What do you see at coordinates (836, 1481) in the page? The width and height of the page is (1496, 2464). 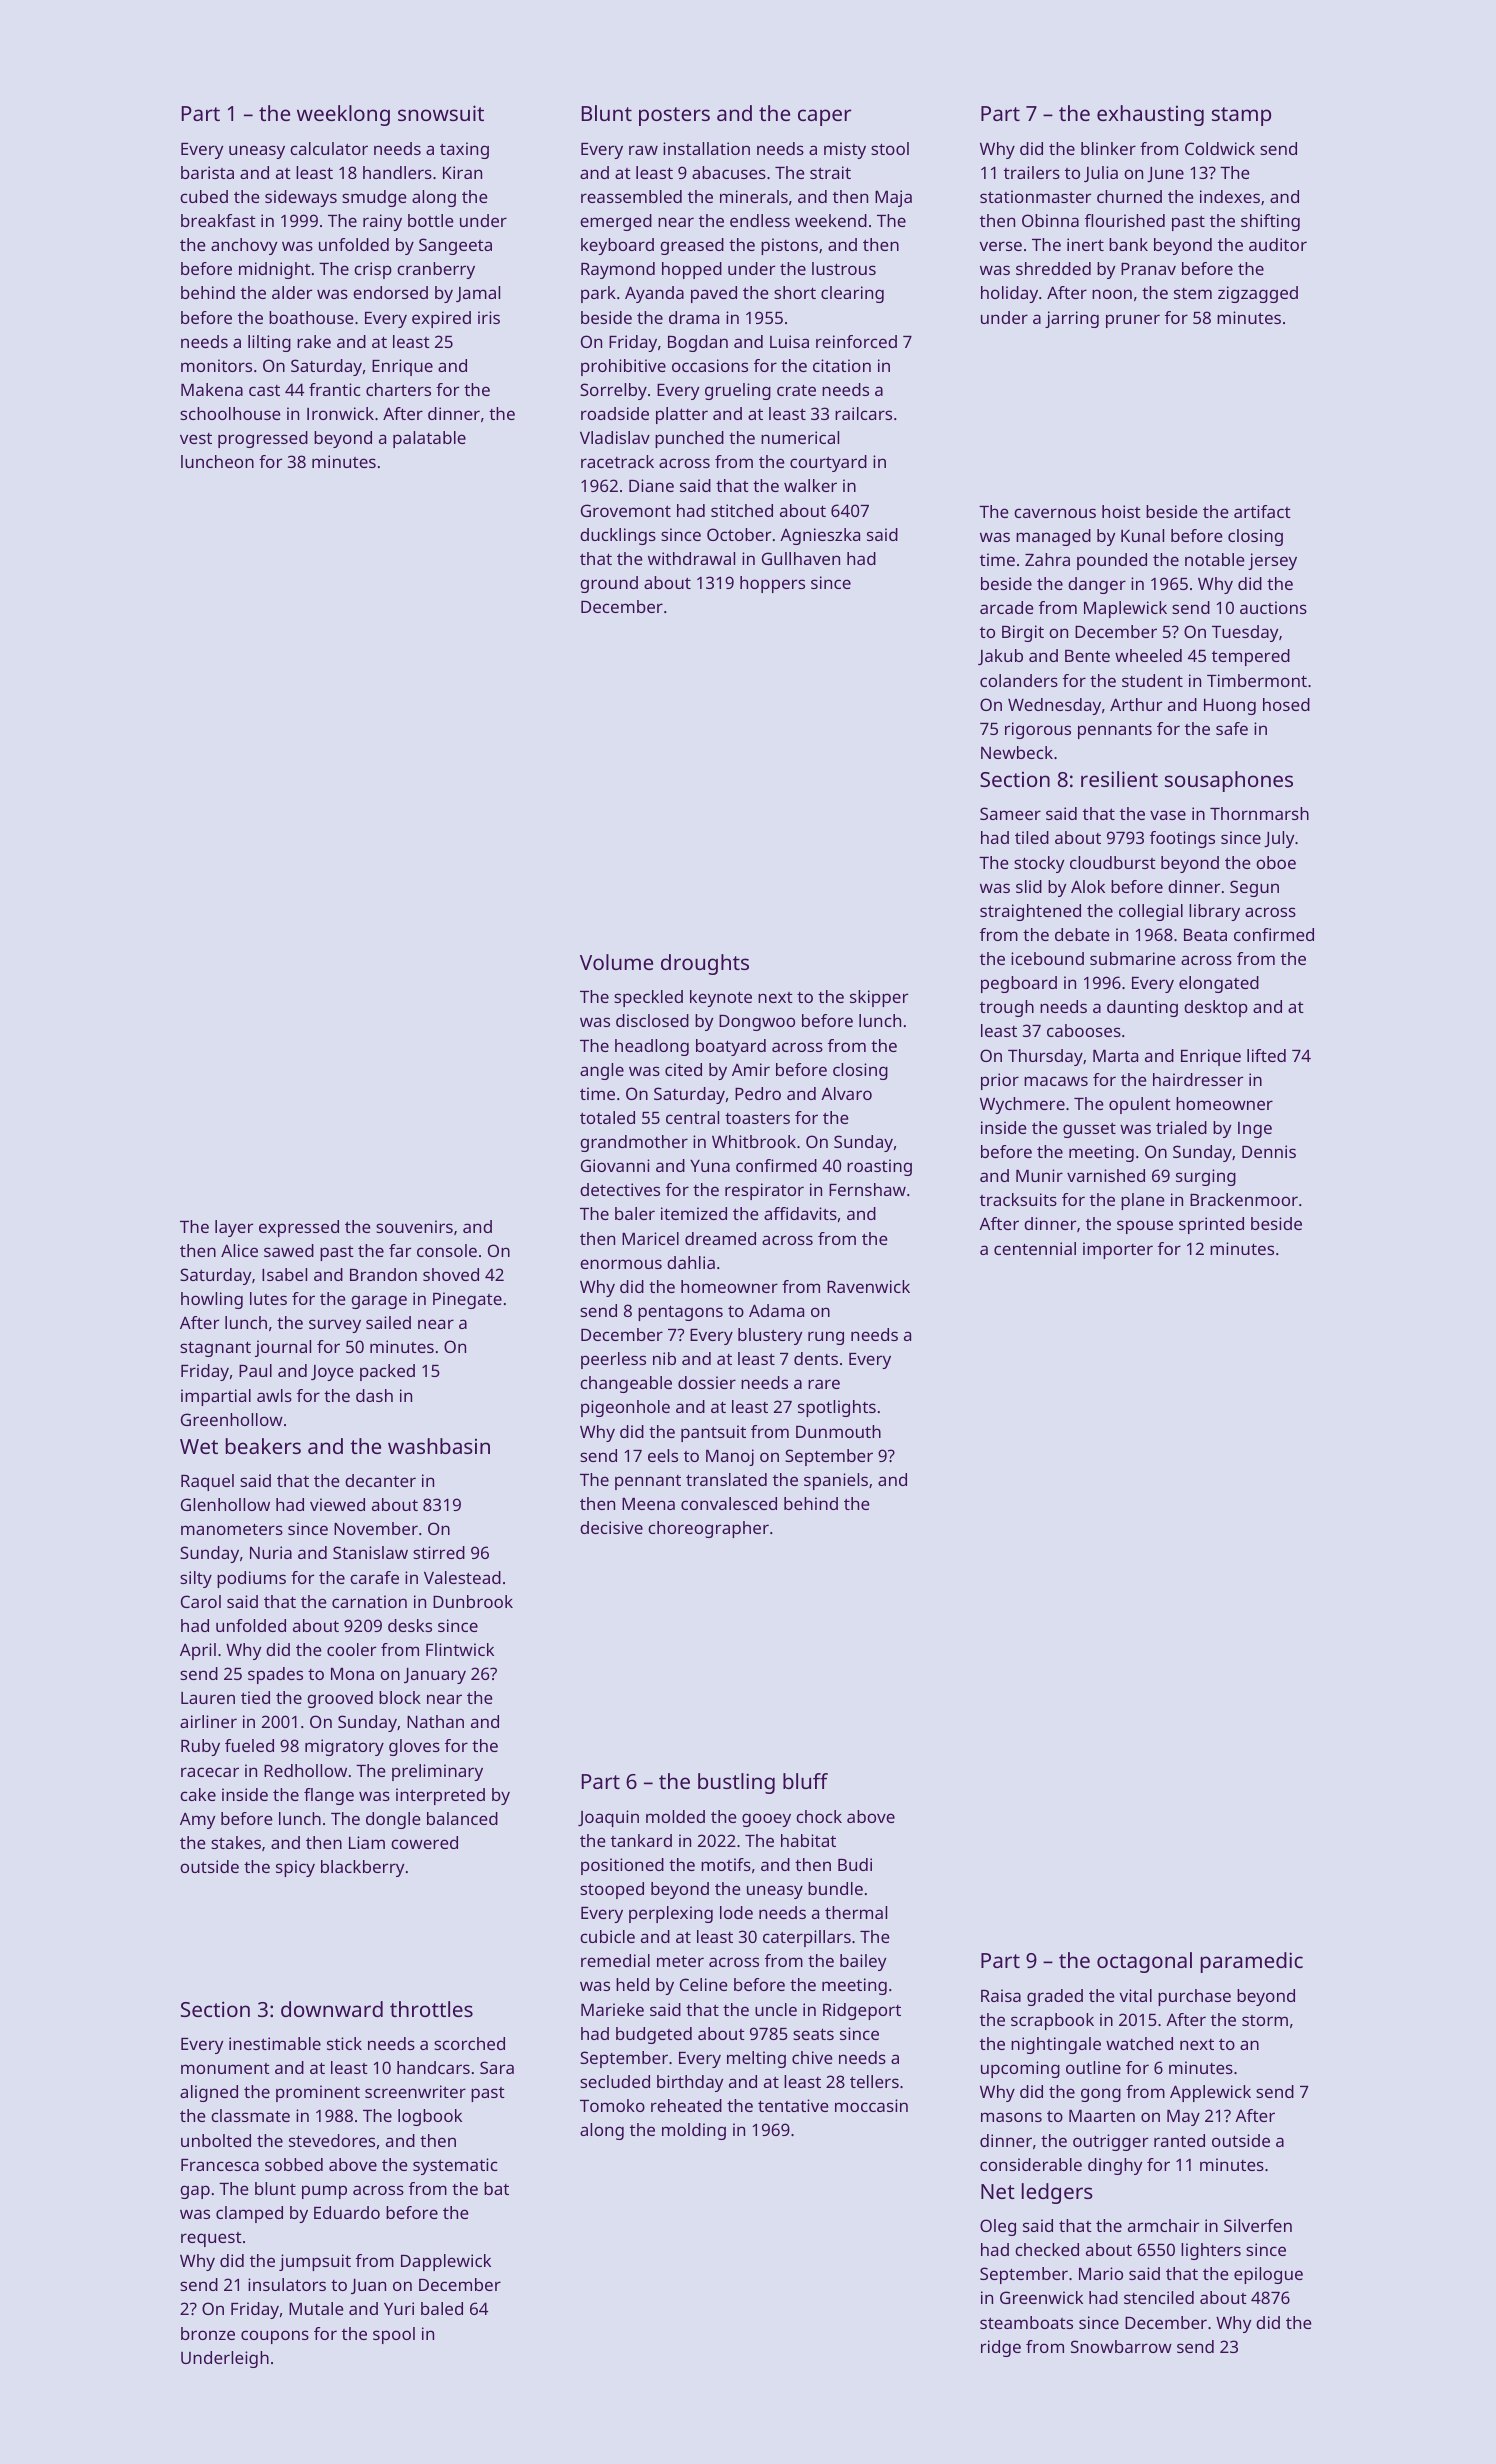 I see `spaniels` at bounding box center [836, 1481].
